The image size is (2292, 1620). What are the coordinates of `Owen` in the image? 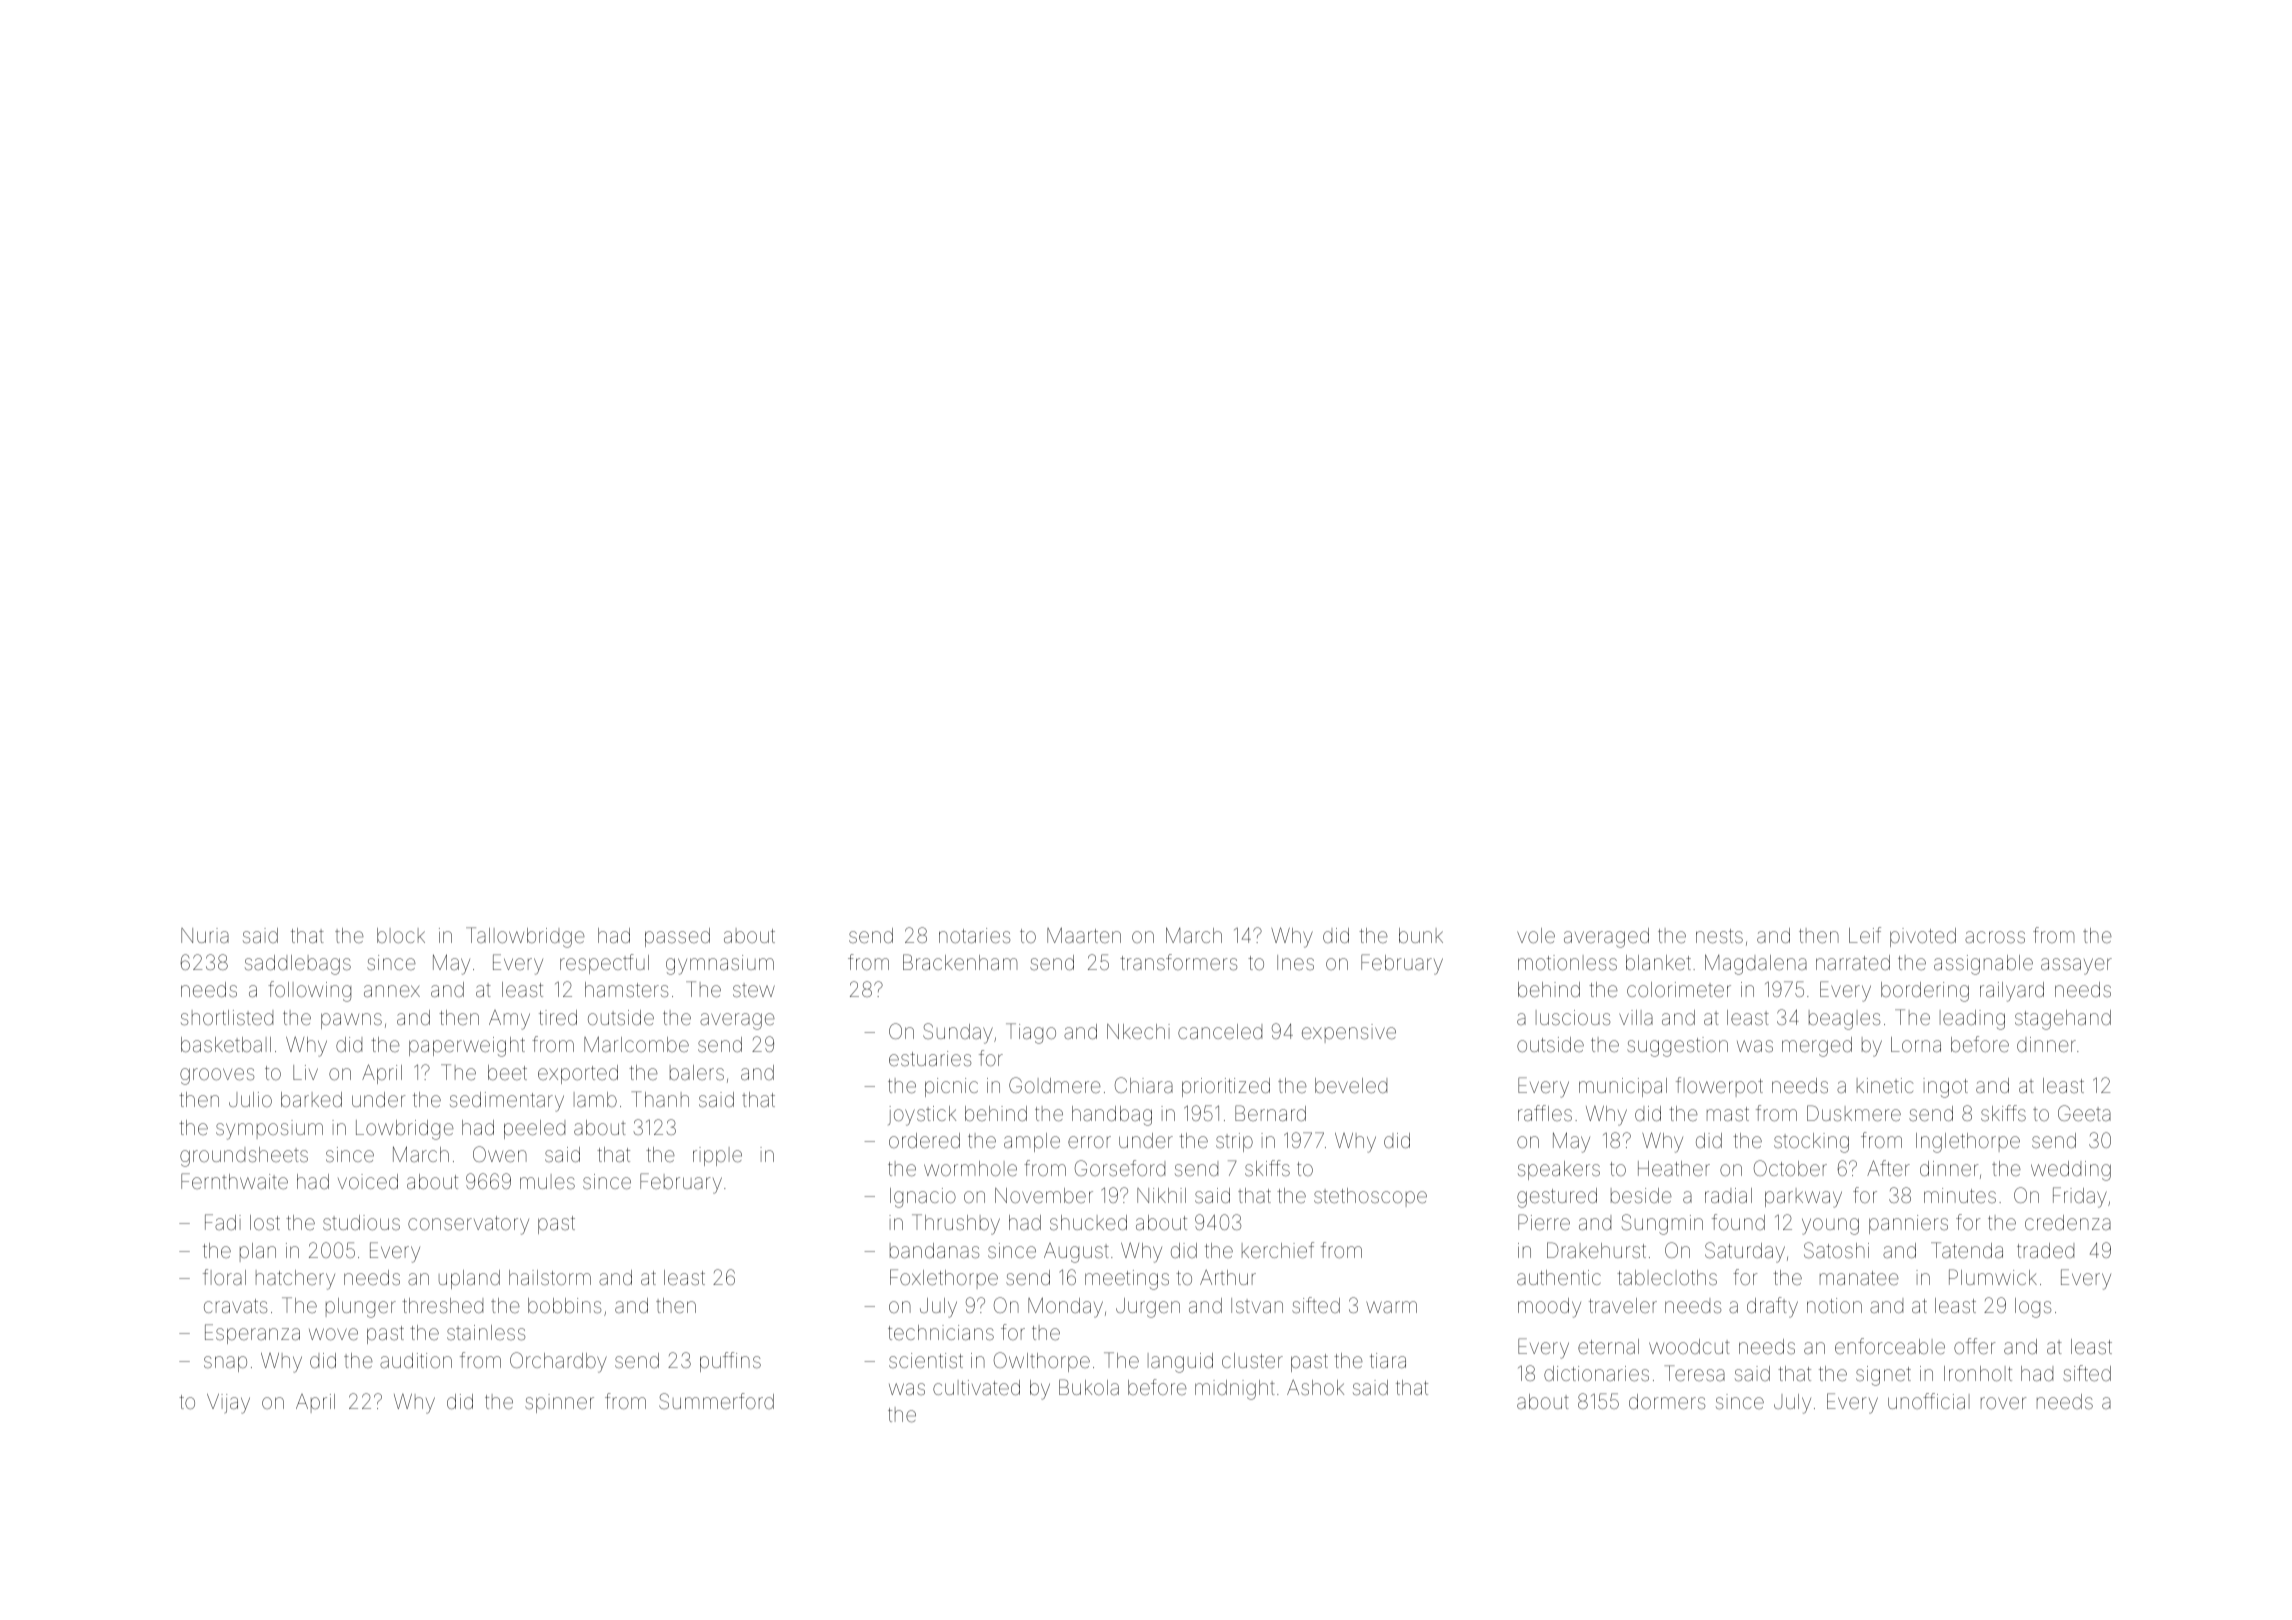 It's located at (500, 1154).
